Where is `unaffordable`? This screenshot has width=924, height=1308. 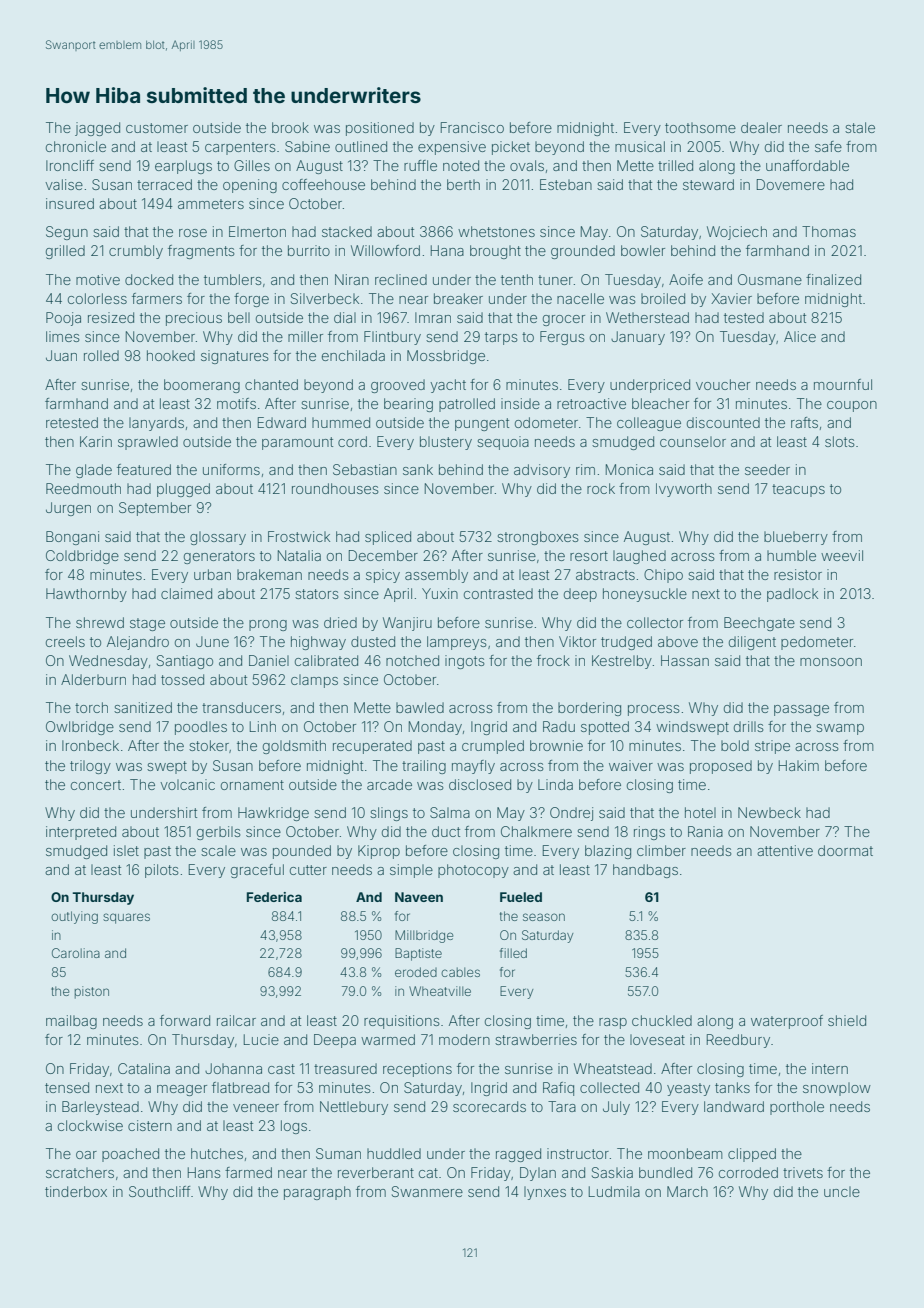 unaffordable is located at coordinates (807, 165).
